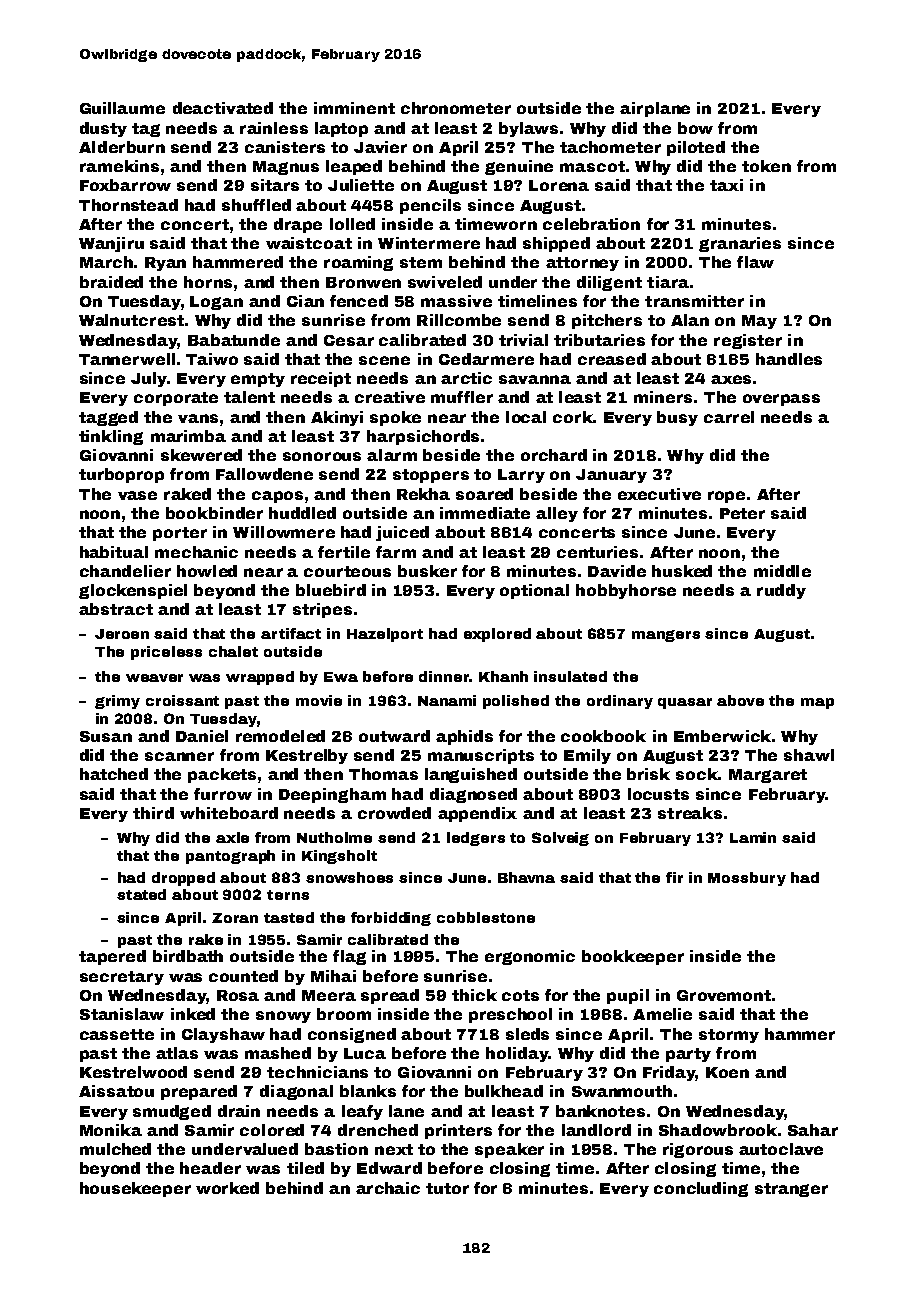 This image has width=924, height=1308. What do you see at coordinates (137, 495) in the image?
I see `vase` at bounding box center [137, 495].
